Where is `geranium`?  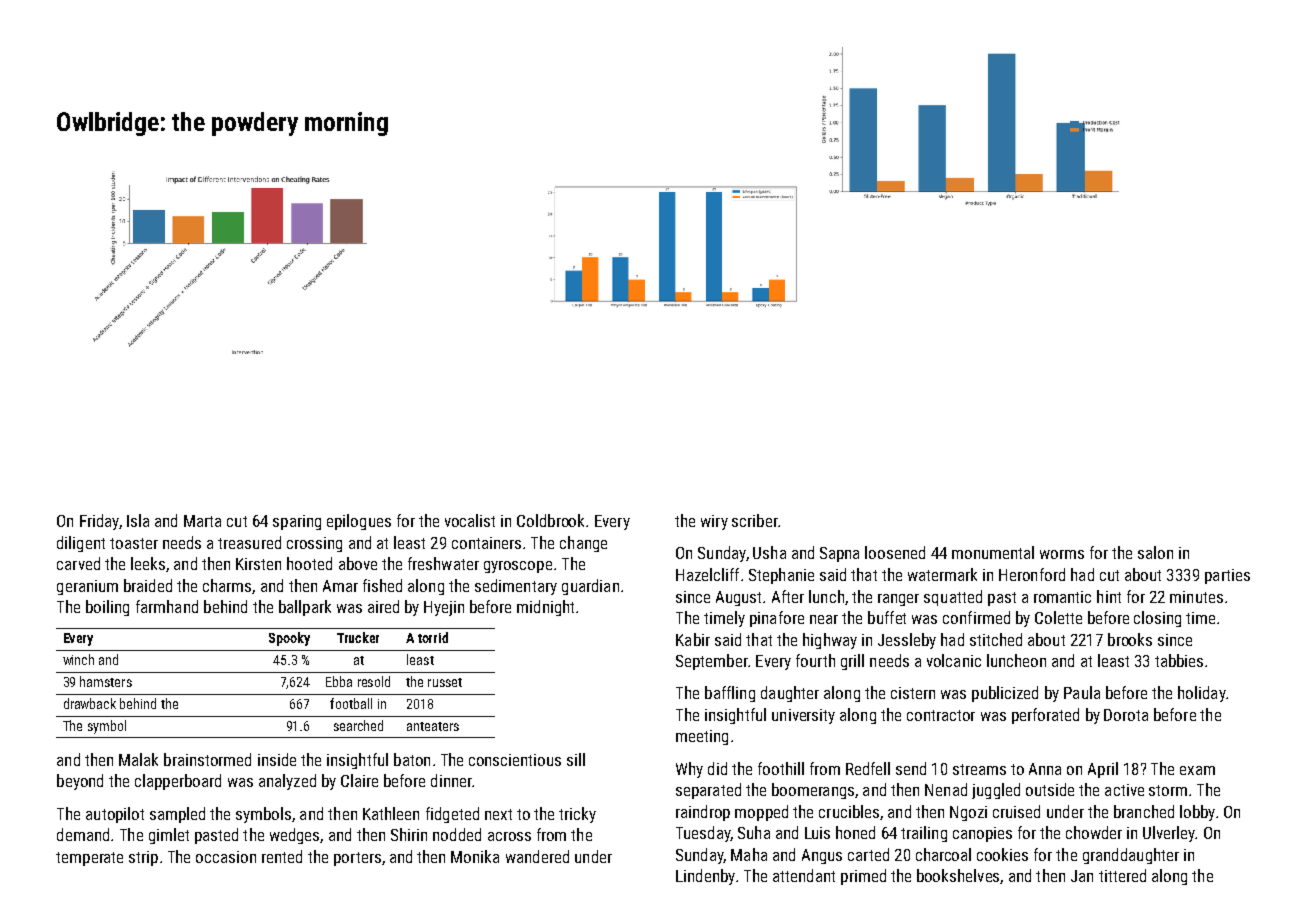
geranium is located at coordinates (87, 587).
